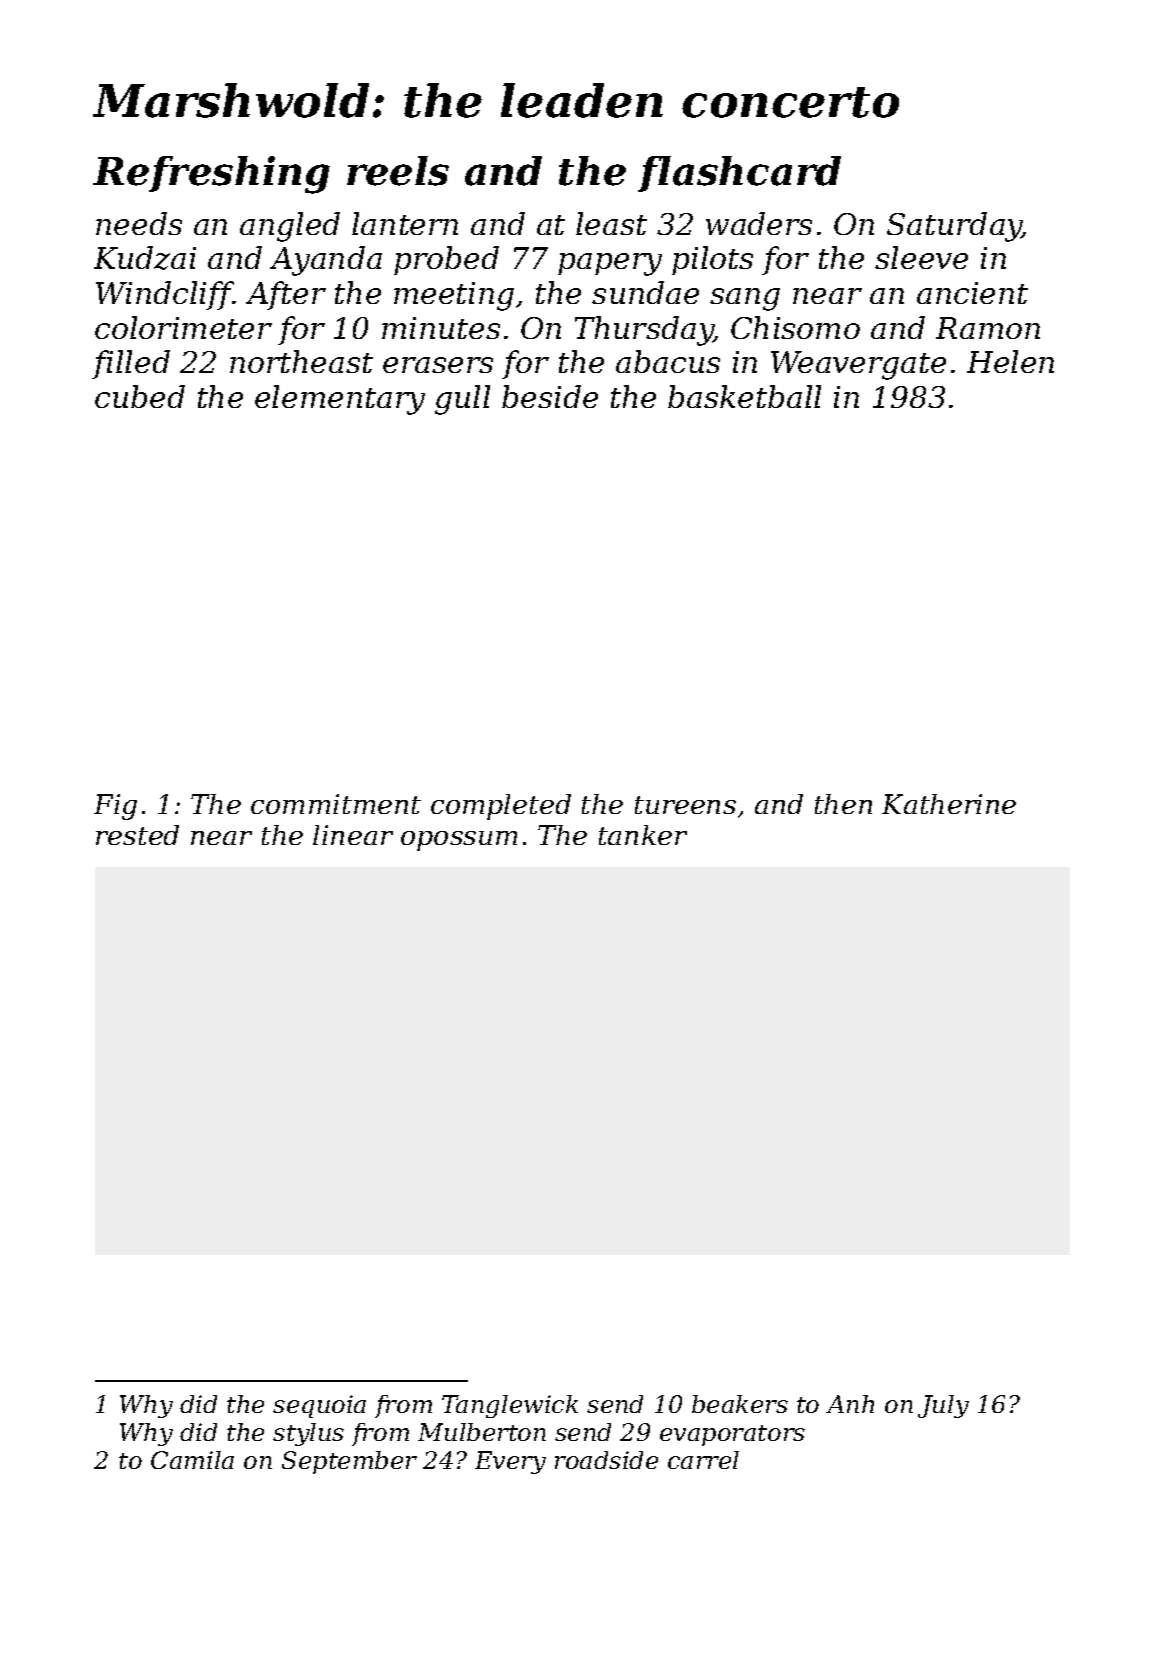 The height and width of the screenshot is (1654, 1165). I want to click on commitment, so click(336, 804).
